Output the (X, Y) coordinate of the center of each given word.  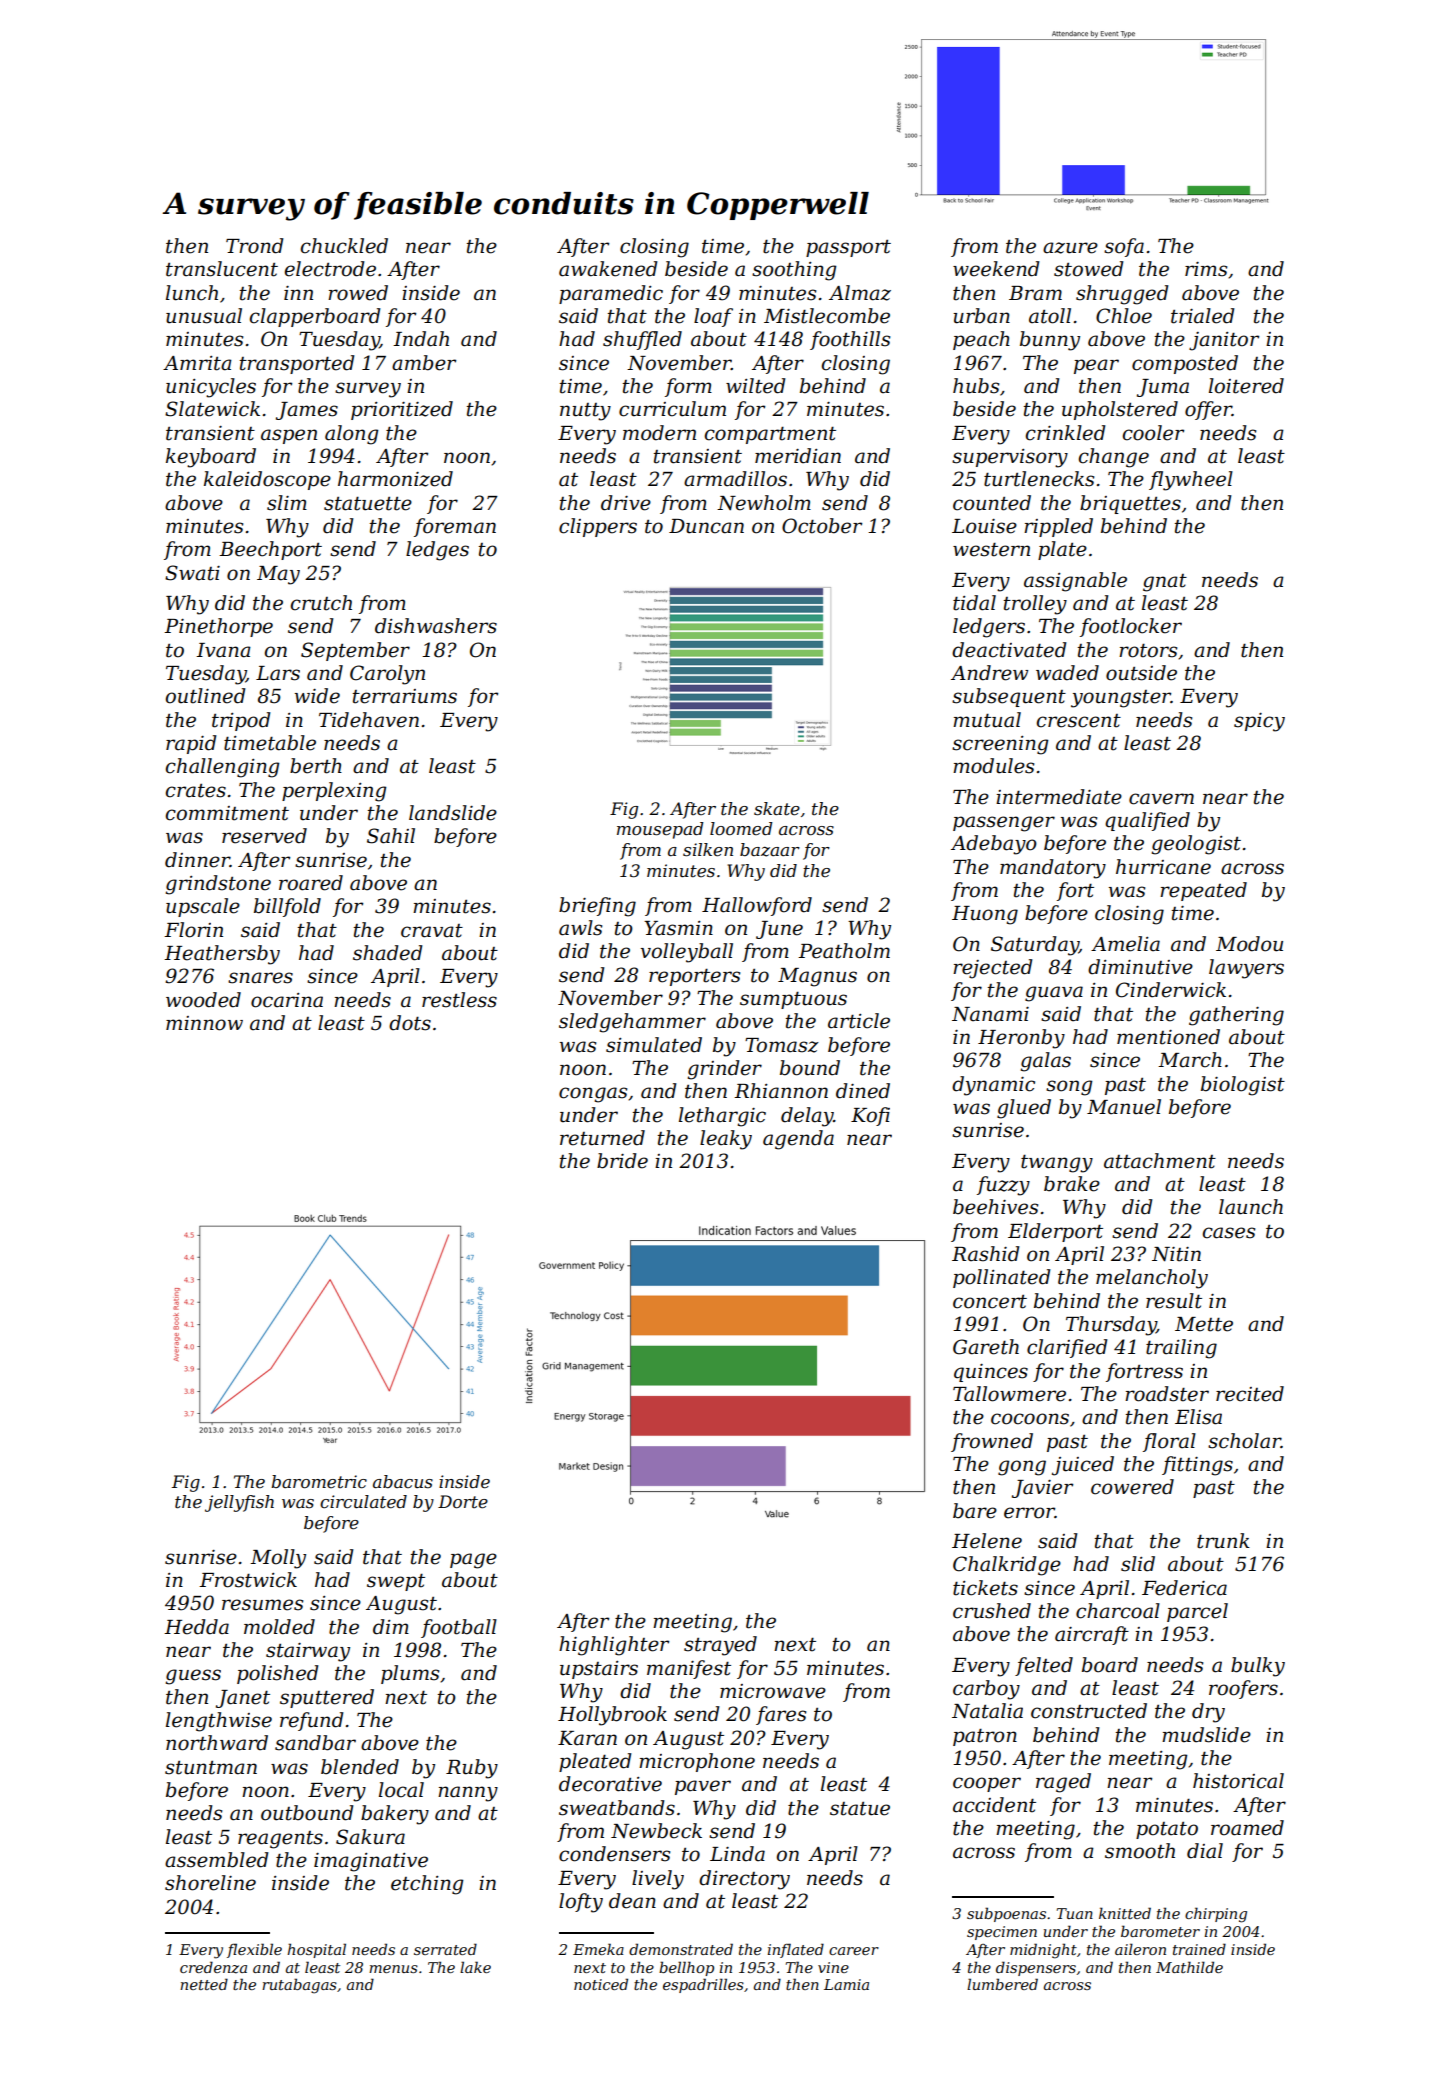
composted (1185, 364)
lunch (192, 293)
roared (311, 883)
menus (393, 1969)
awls (580, 928)
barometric (319, 1482)
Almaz (860, 293)
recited (1250, 1394)
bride (622, 1161)
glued (1024, 1109)
